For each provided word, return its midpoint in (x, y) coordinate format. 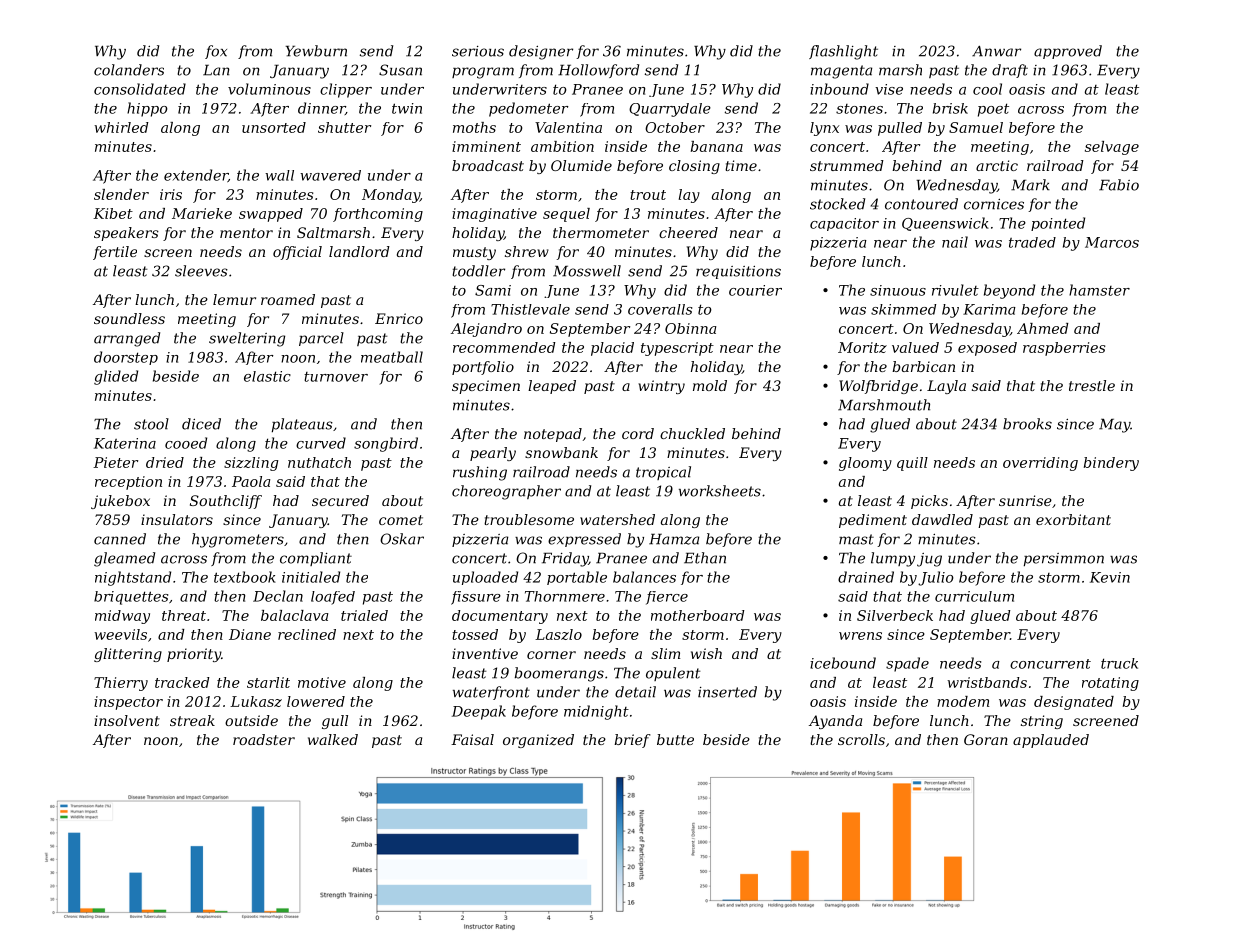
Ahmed (1043, 328)
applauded (1051, 741)
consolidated (140, 89)
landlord (359, 251)
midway (122, 617)
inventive (485, 653)
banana (717, 146)
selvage (1112, 148)
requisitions (738, 272)
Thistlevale (530, 309)
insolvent (127, 720)
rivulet (955, 290)
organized (538, 741)
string (1042, 722)
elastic (267, 376)
